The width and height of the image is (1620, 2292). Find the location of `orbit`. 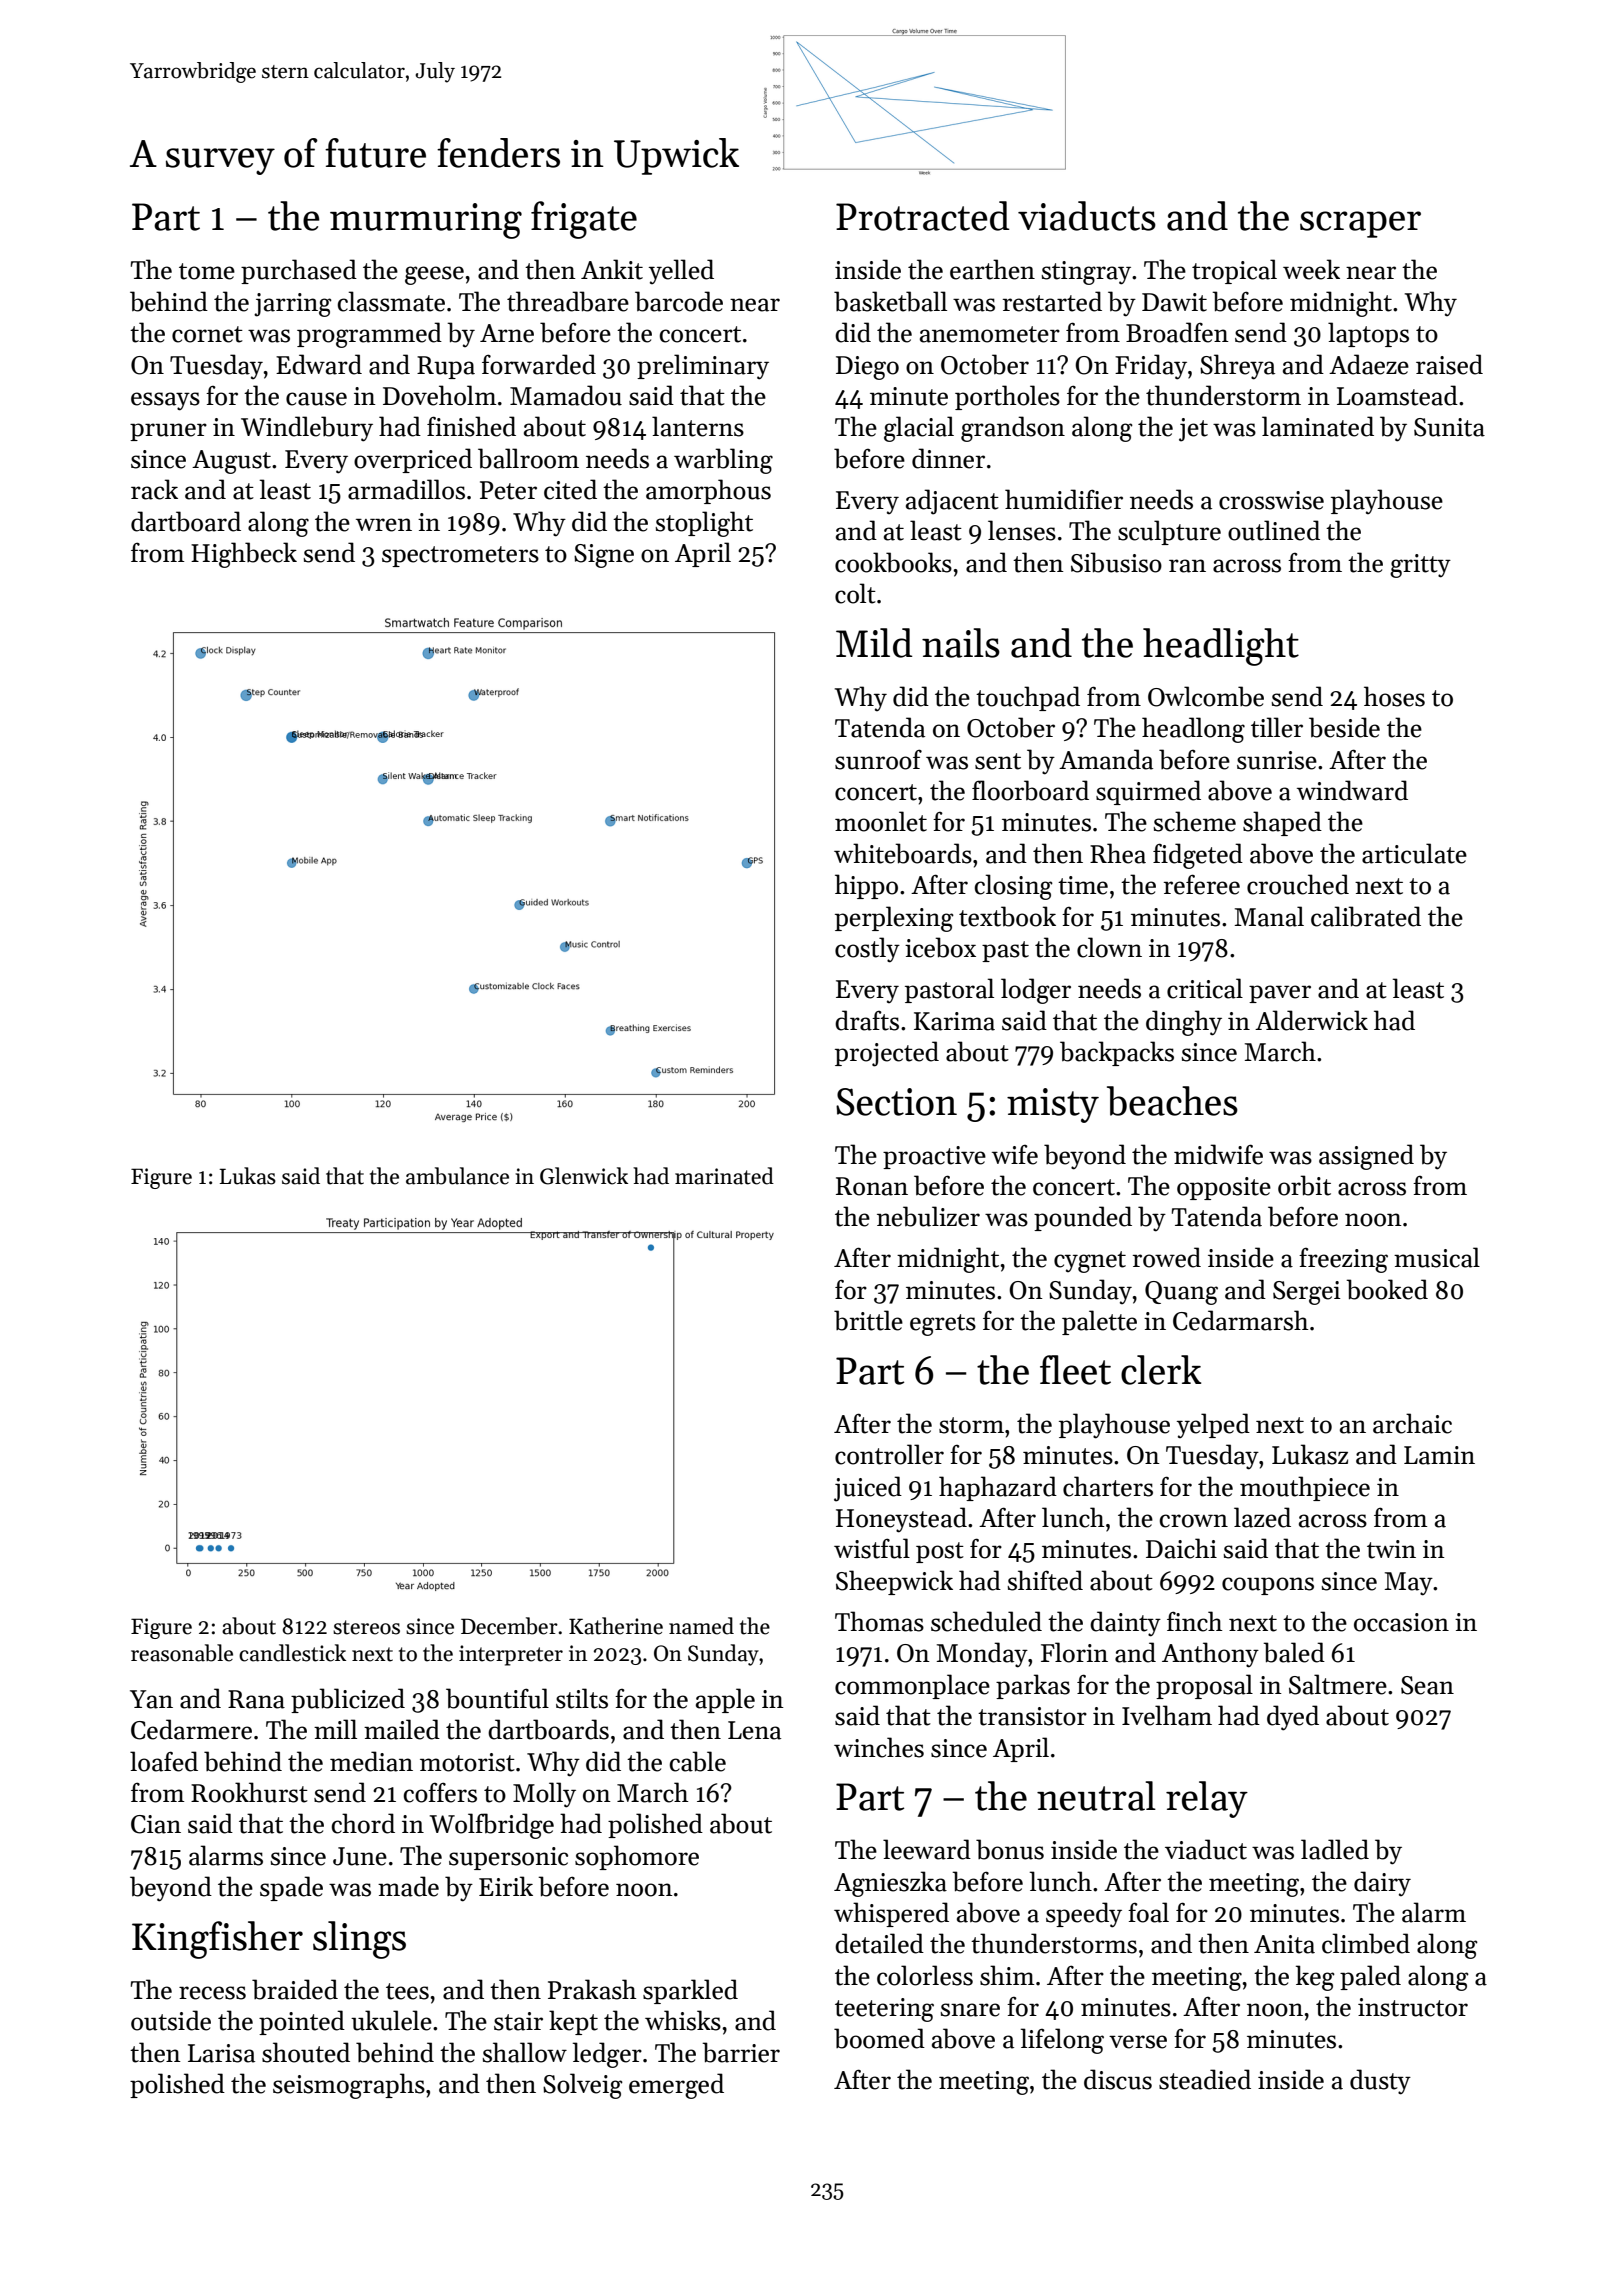

orbit is located at coordinates (1304, 1185).
